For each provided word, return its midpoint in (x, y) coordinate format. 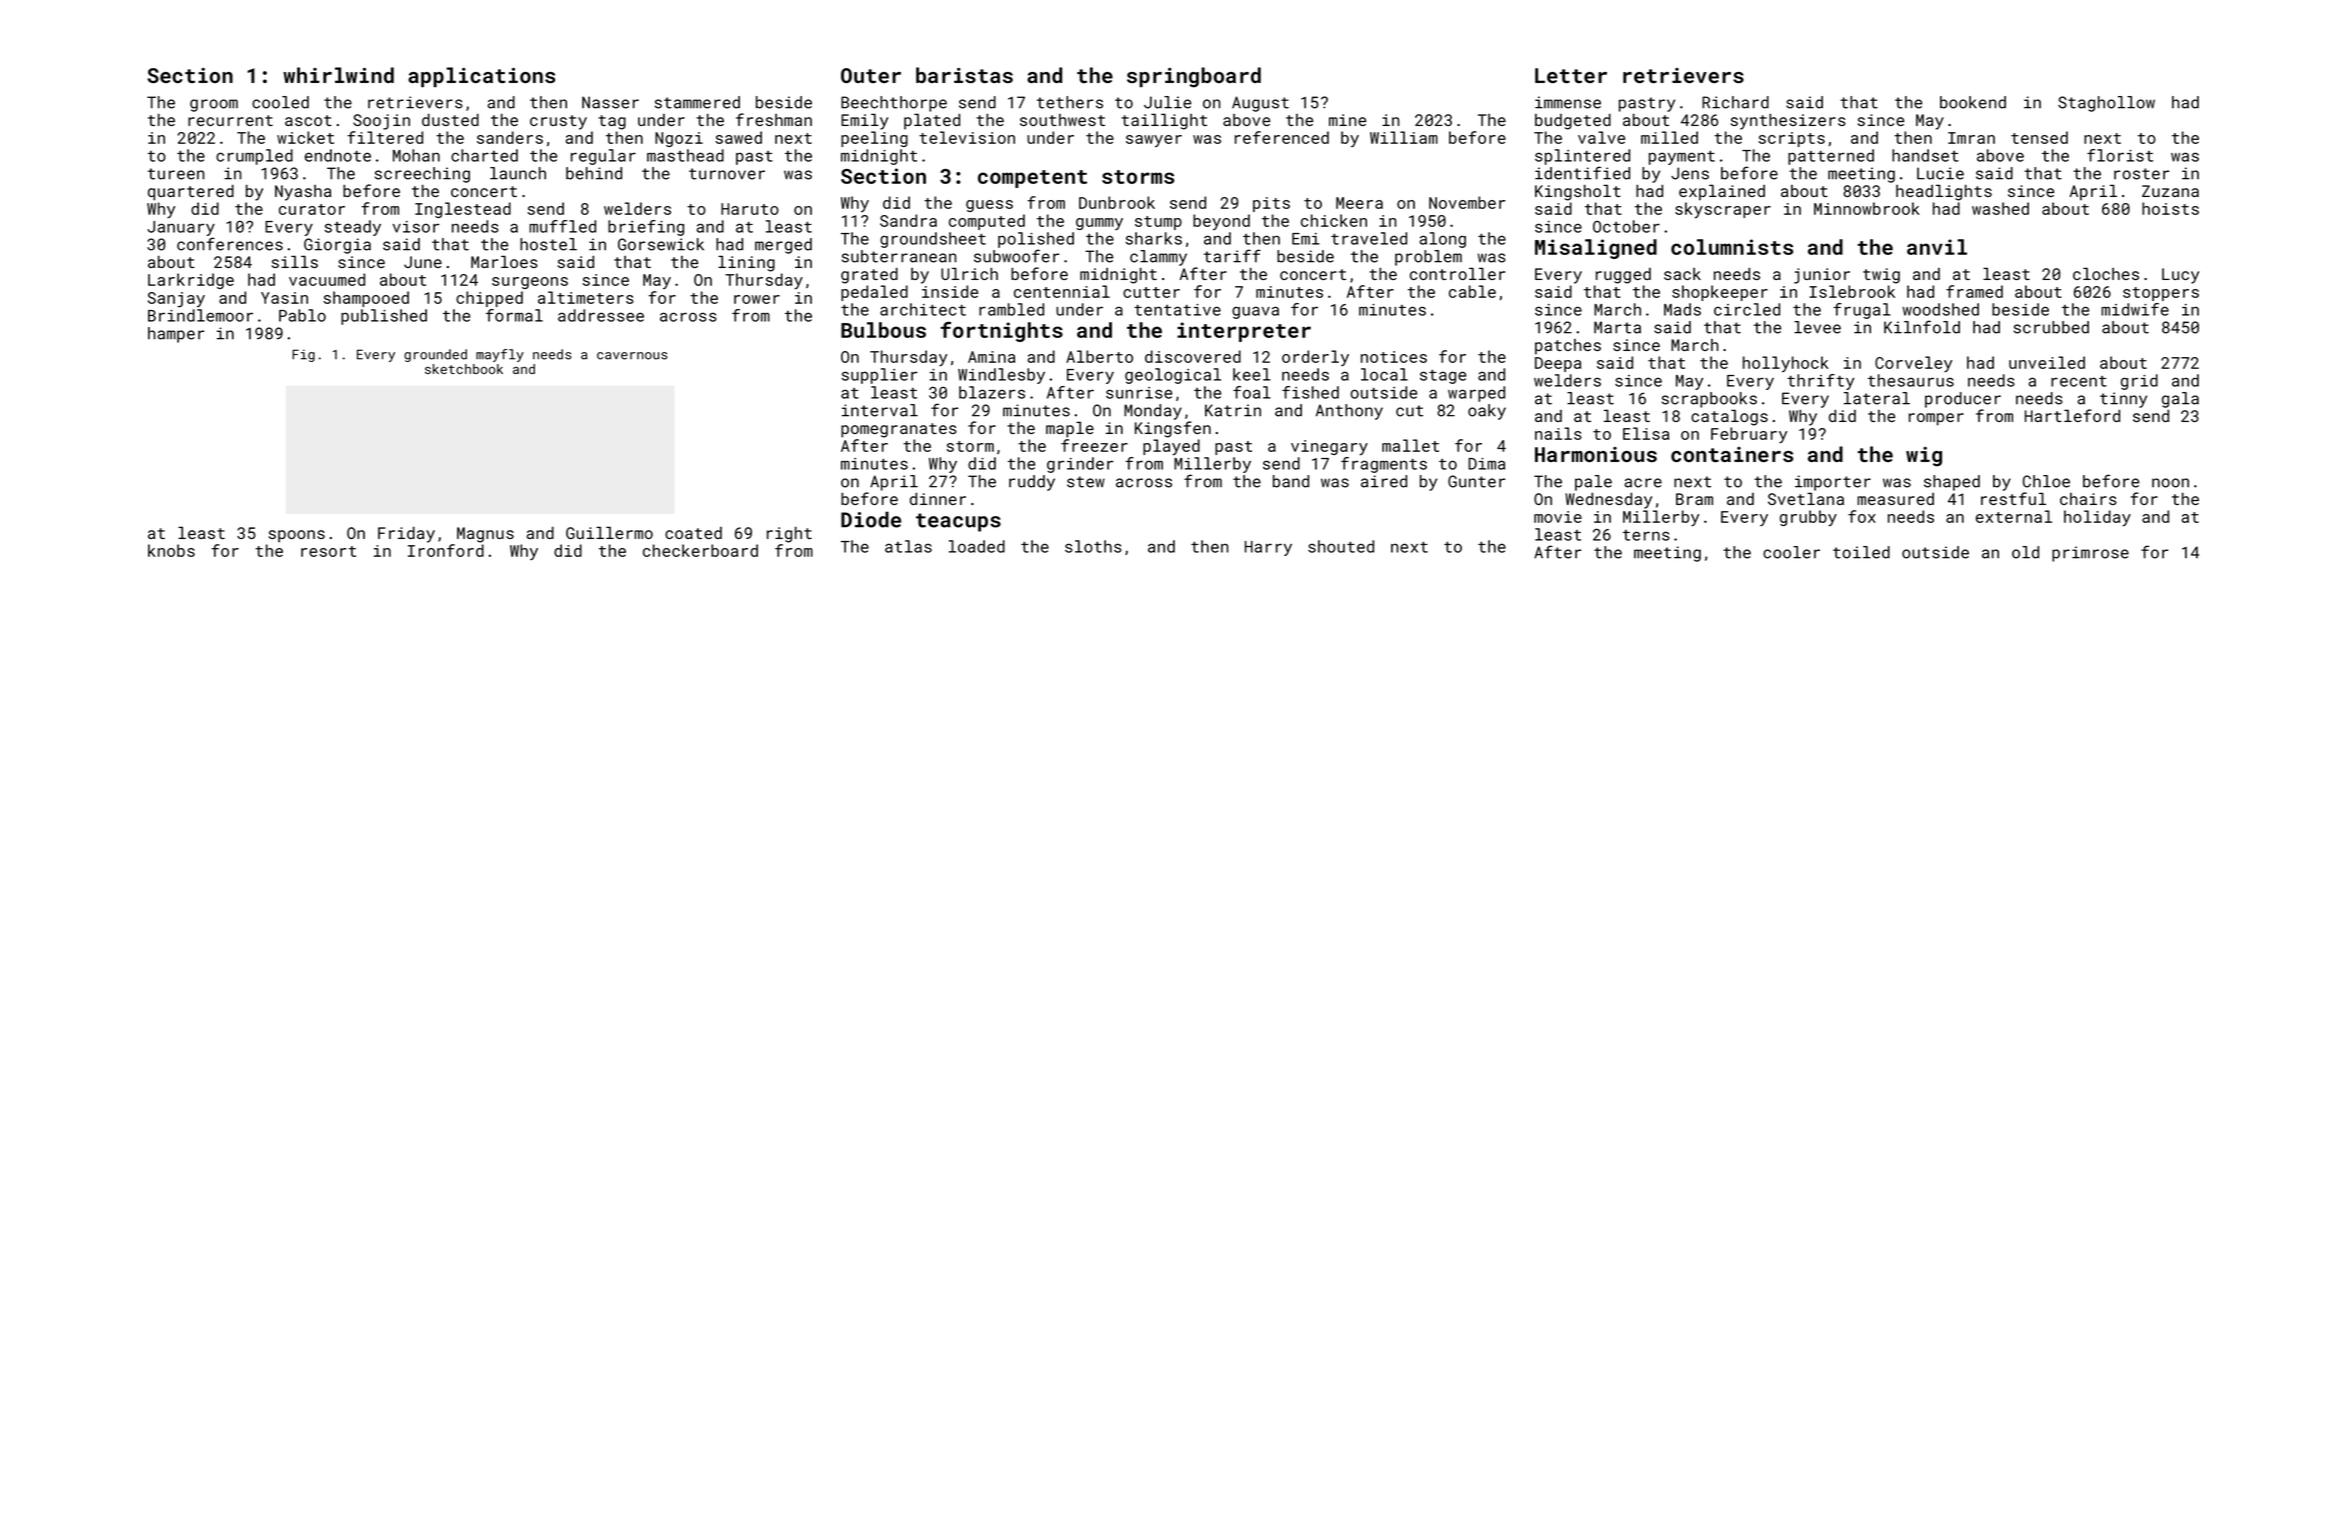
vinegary (1329, 447)
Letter (1571, 75)
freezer (1094, 445)
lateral (1877, 398)
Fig (303, 355)
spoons (297, 536)
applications (481, 77)
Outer (871, 75)
